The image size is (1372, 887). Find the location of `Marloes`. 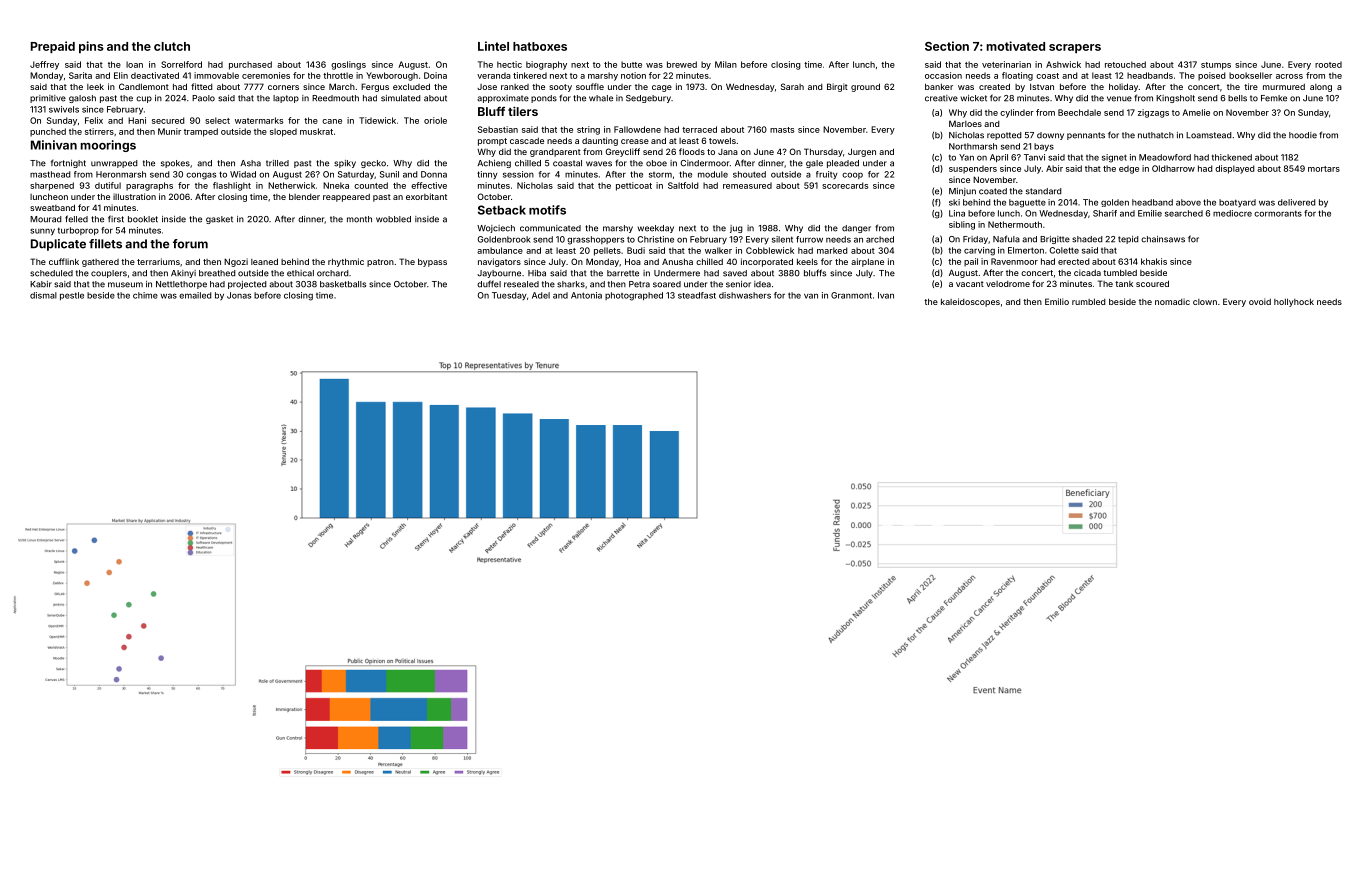

Marloes is located at coordinates (965, 123).
